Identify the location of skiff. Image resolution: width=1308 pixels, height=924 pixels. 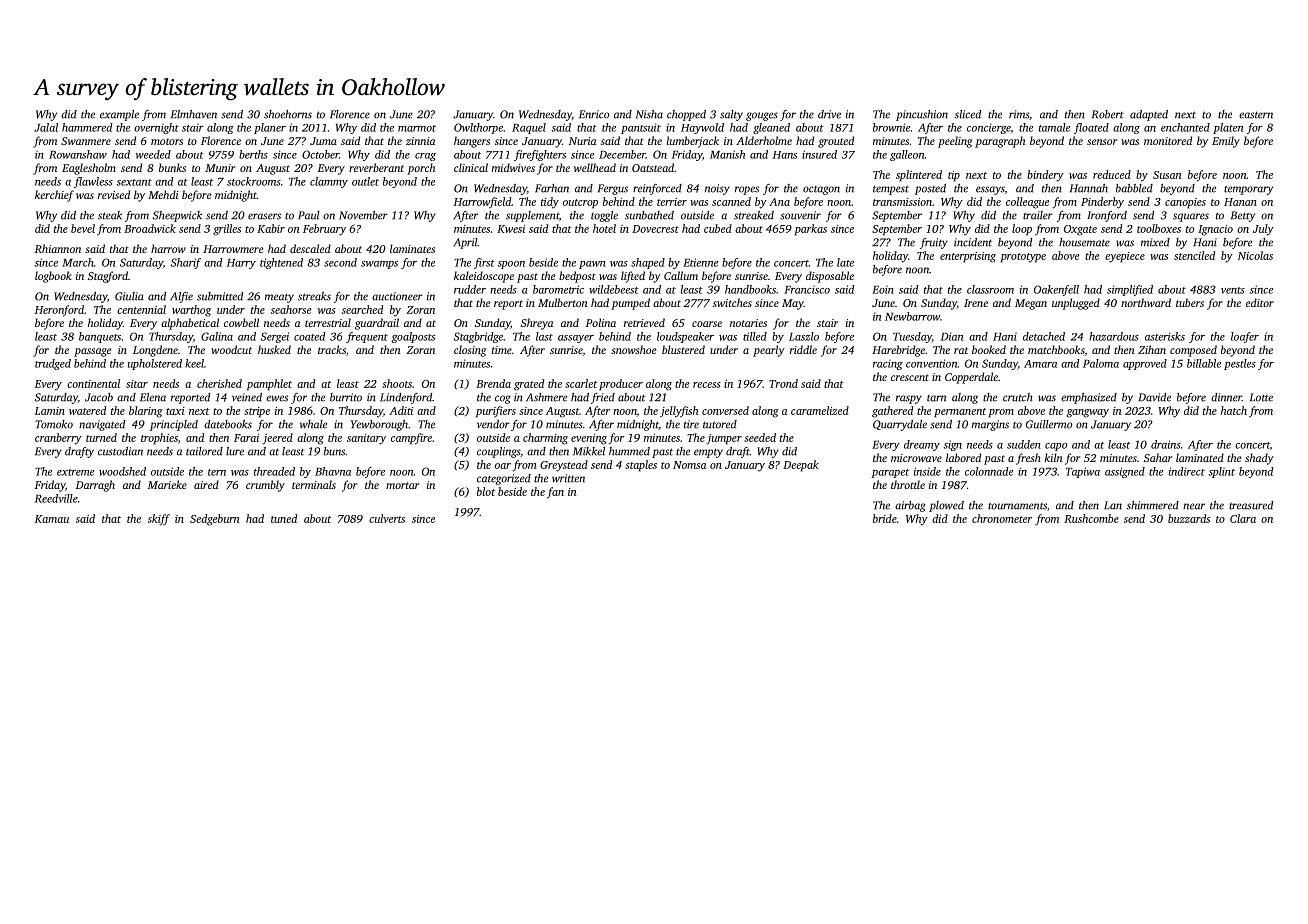
(159, 520).
